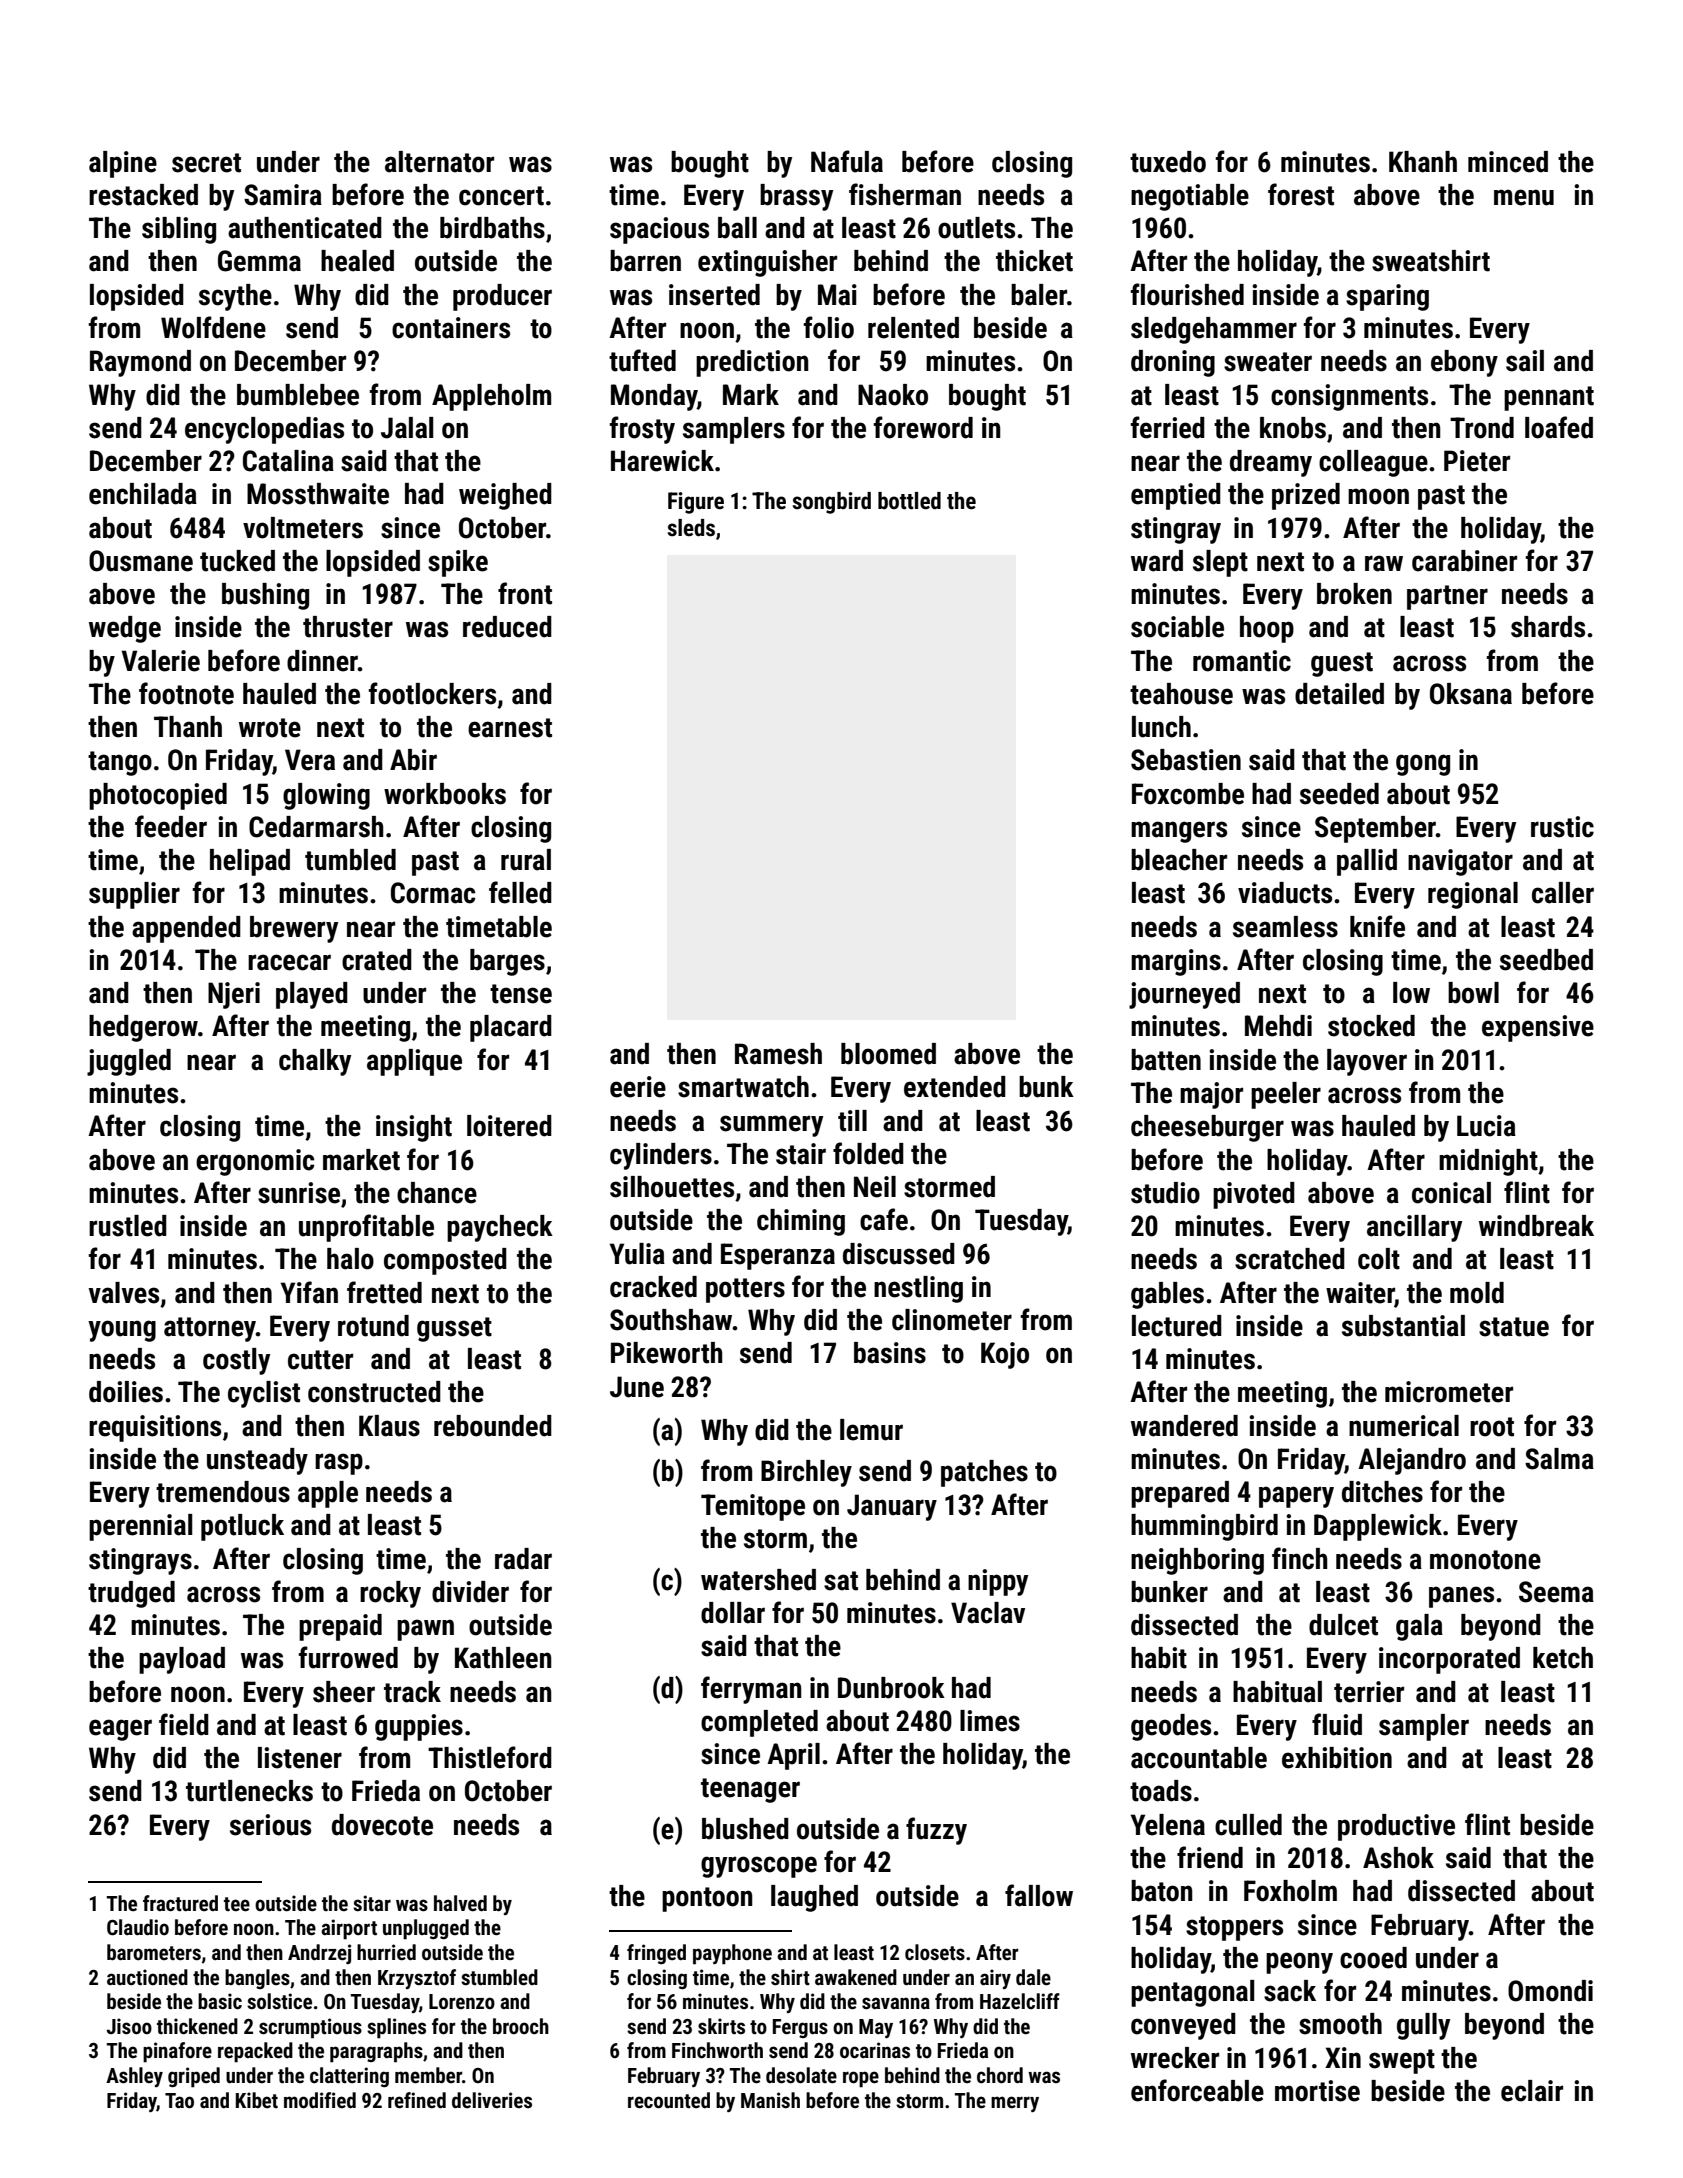 This image has height=2178, width=1683. I want to click on tense, so click(521, 994).
